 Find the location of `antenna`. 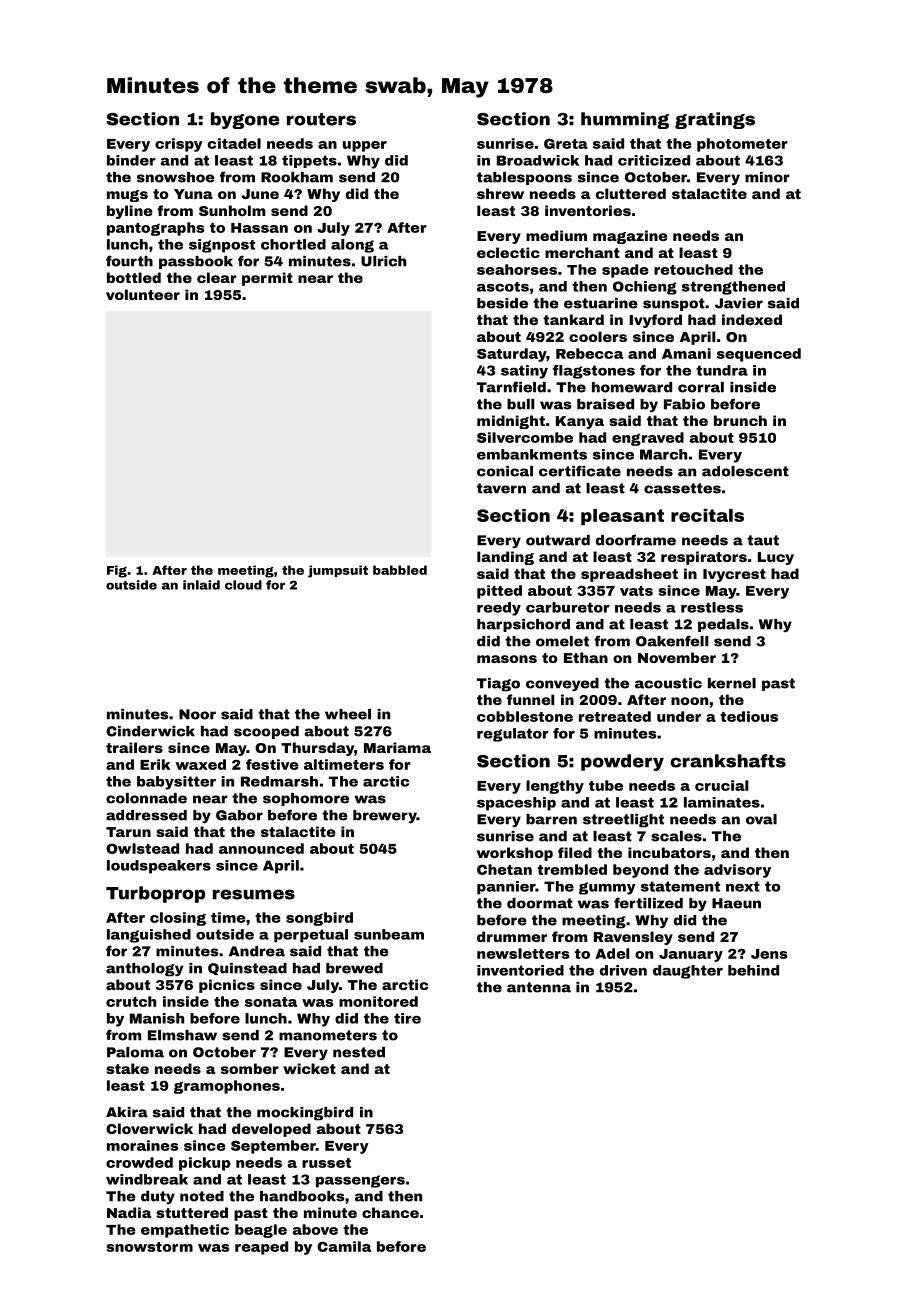

antenna is located at coordinates (539, 987).
